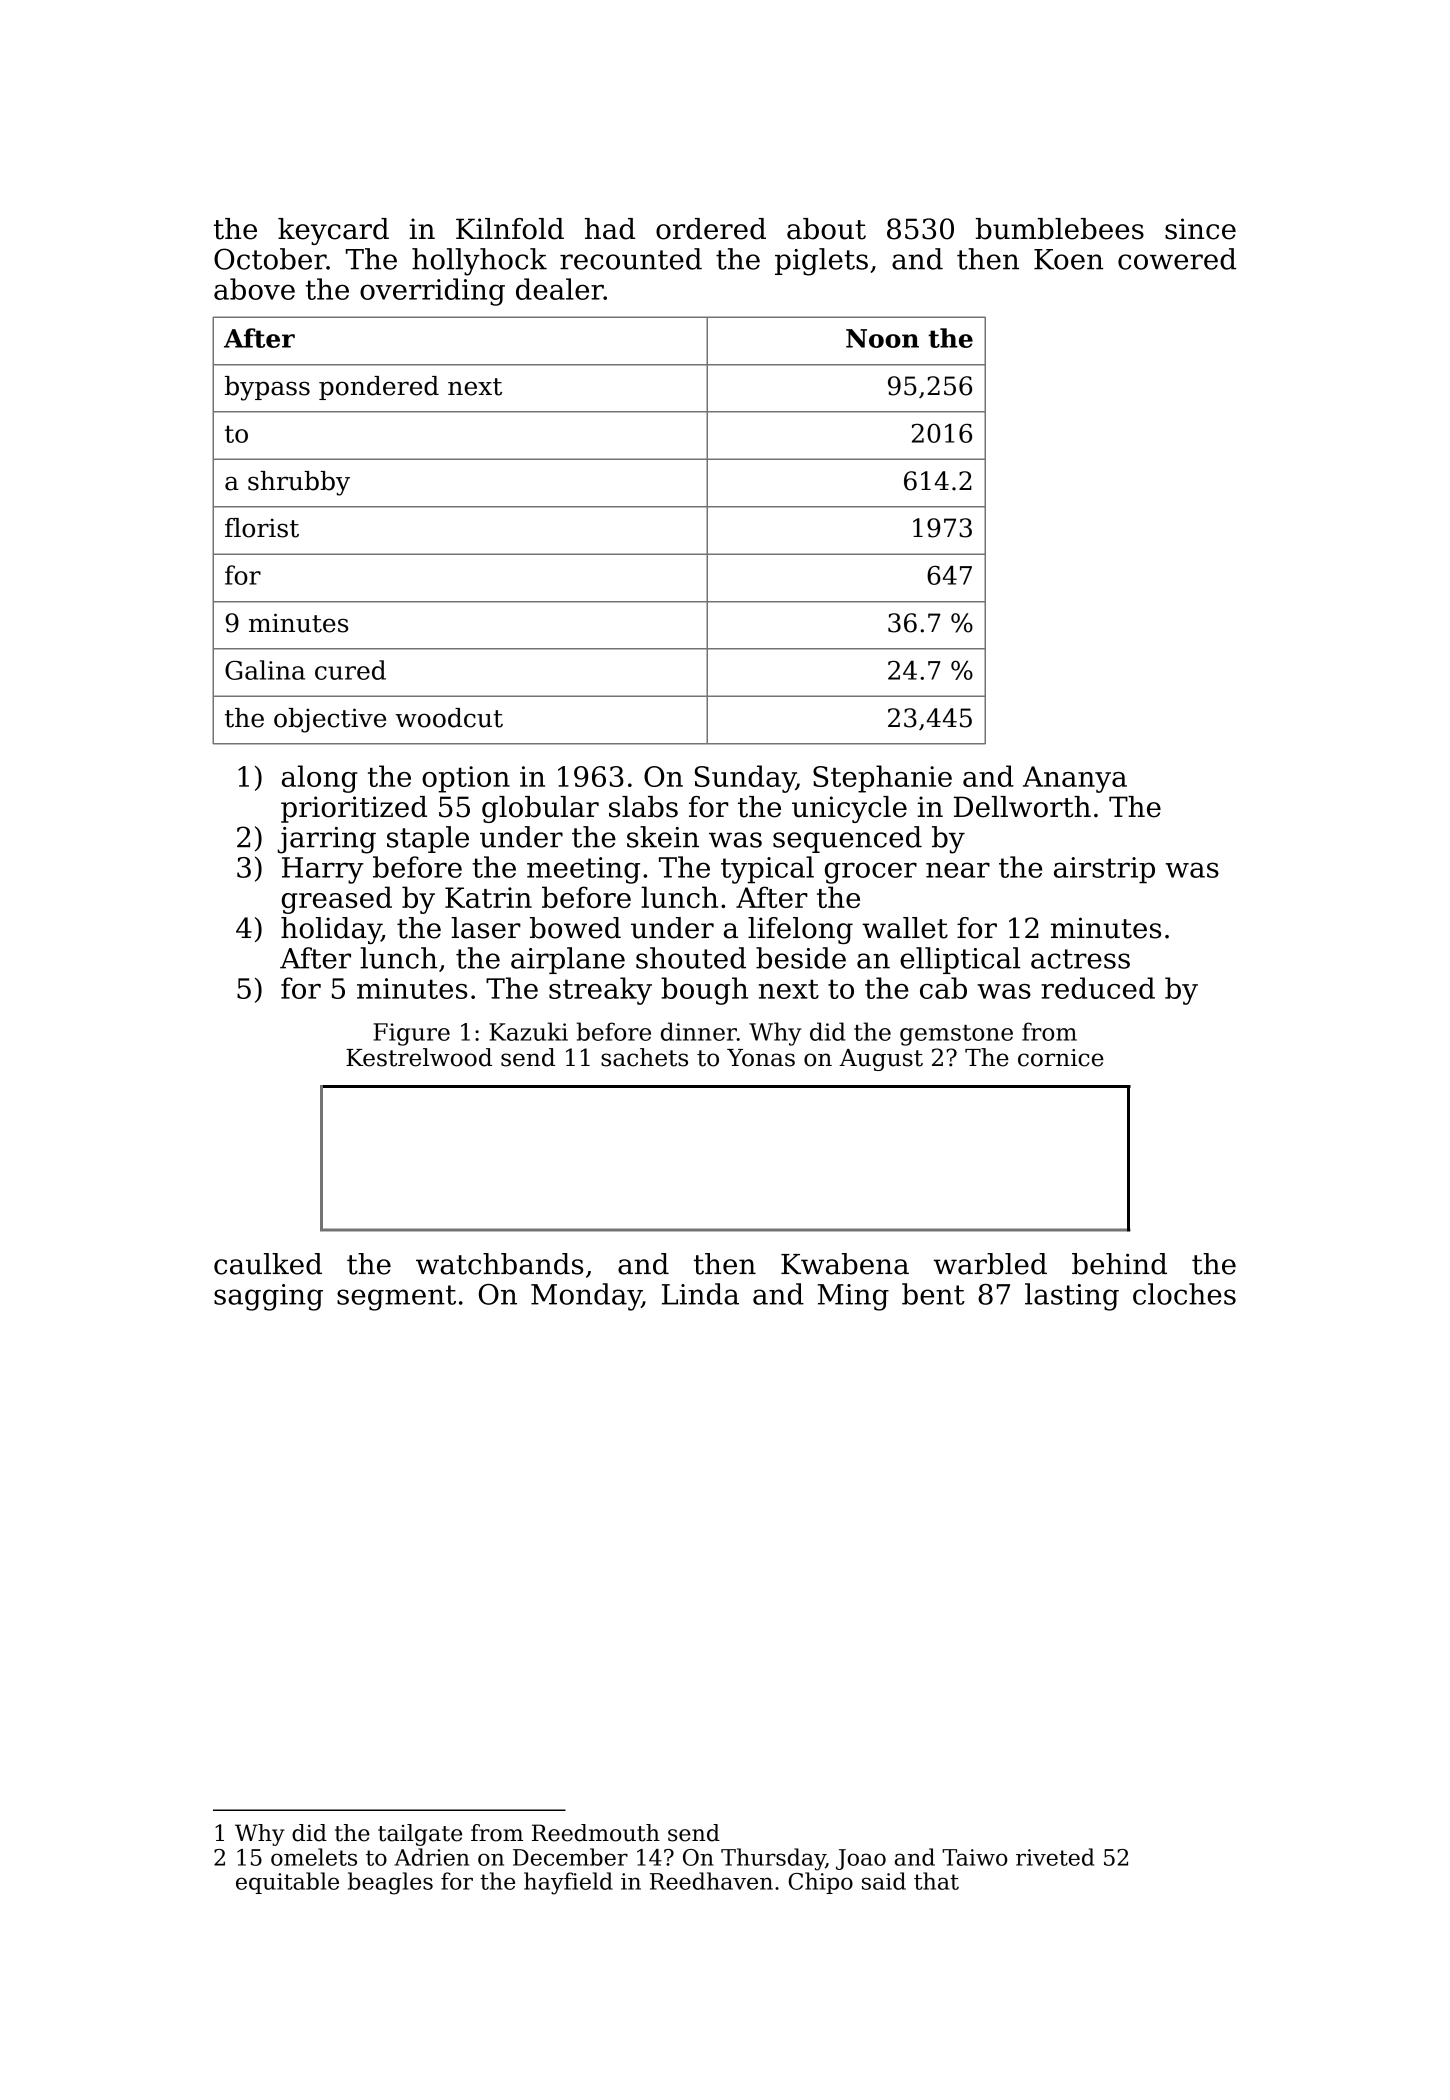 The height and width of the screenshot is (2100, 1450). What do you see at coordinates (1184, 1294) in the screenshot?
I see `cloches` at bounding box center [1184, 1294].
